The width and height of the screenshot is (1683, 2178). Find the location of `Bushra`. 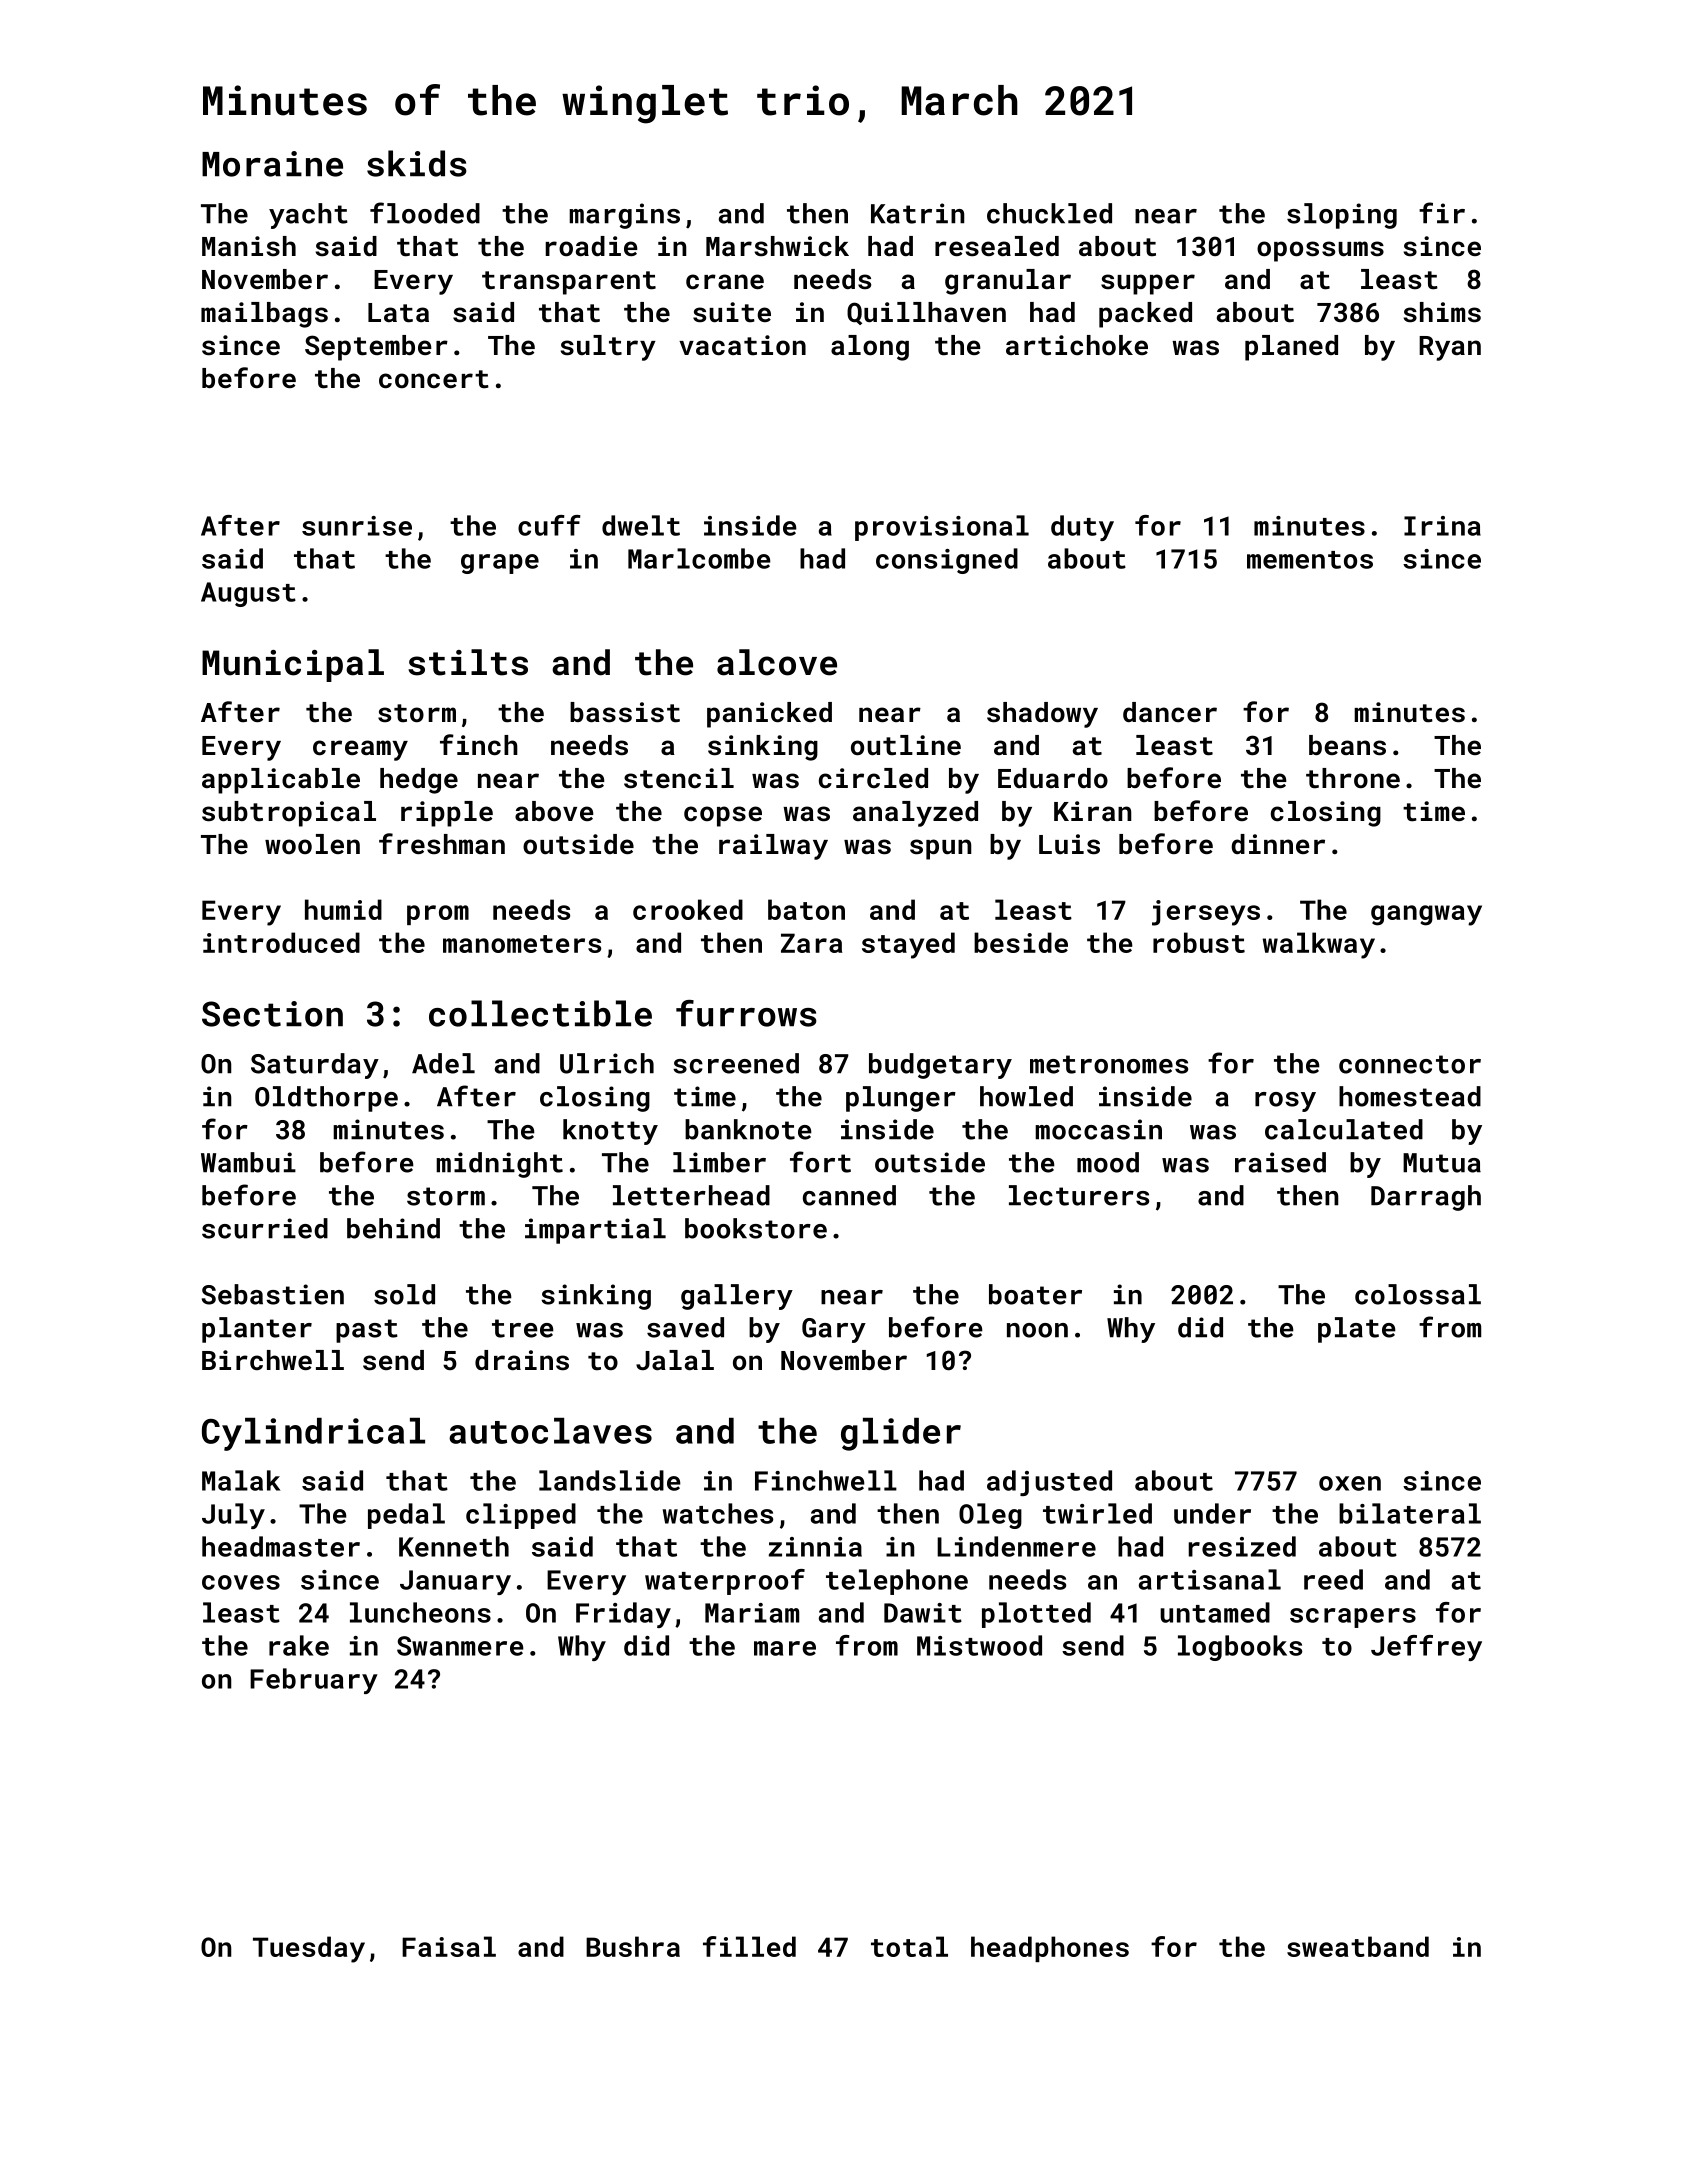

Bushra is located at coordinates (633, 1946).
